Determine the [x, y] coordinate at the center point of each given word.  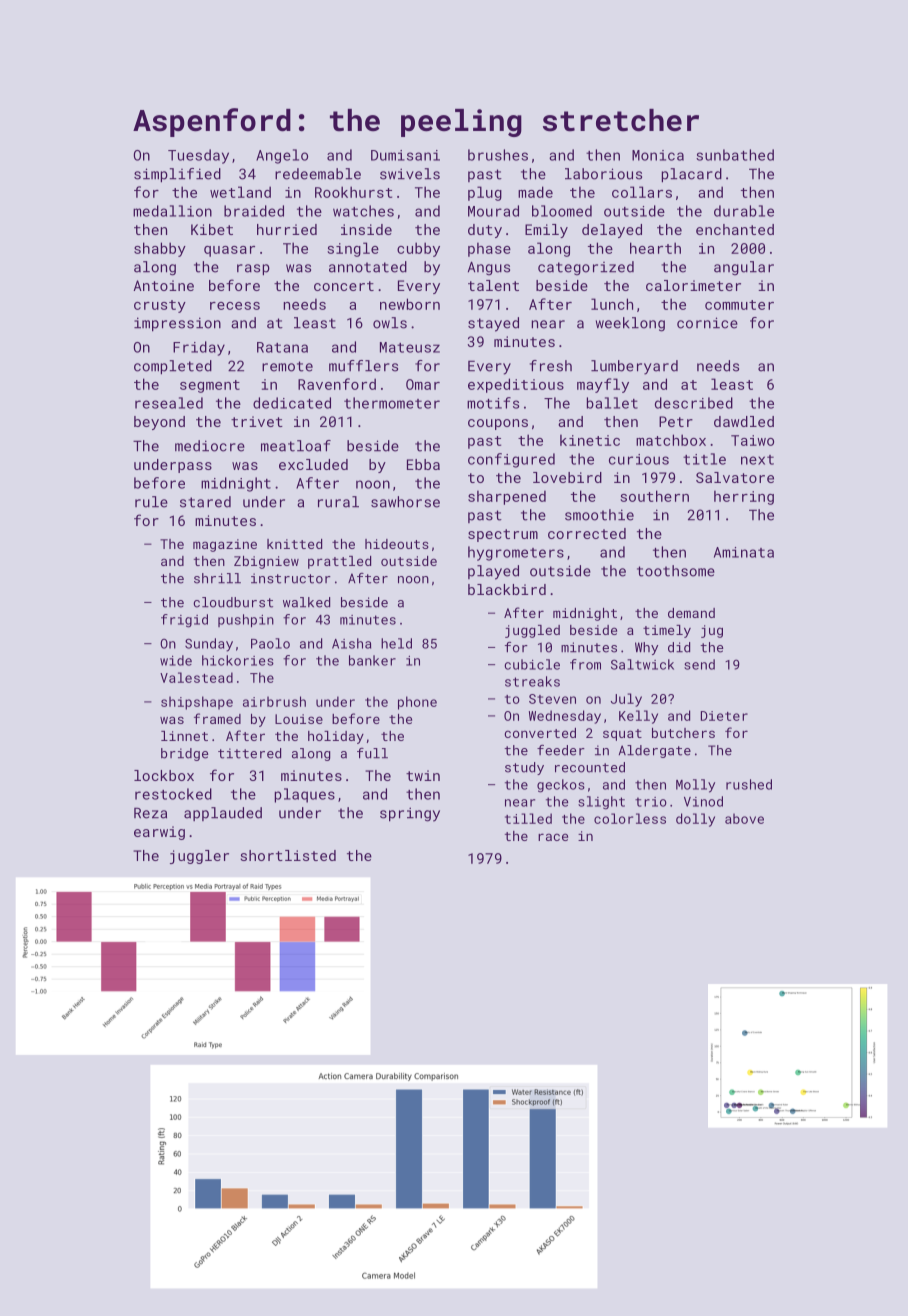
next [757, 460]
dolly [695, 820]
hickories [238, 660]
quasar [229, 251]
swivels [410, 174]
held [396, 643]
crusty [160, 306]
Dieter [724, 716]
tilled [528, 818]
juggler [199, 857]
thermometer [392, 403]
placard [691, 175]
